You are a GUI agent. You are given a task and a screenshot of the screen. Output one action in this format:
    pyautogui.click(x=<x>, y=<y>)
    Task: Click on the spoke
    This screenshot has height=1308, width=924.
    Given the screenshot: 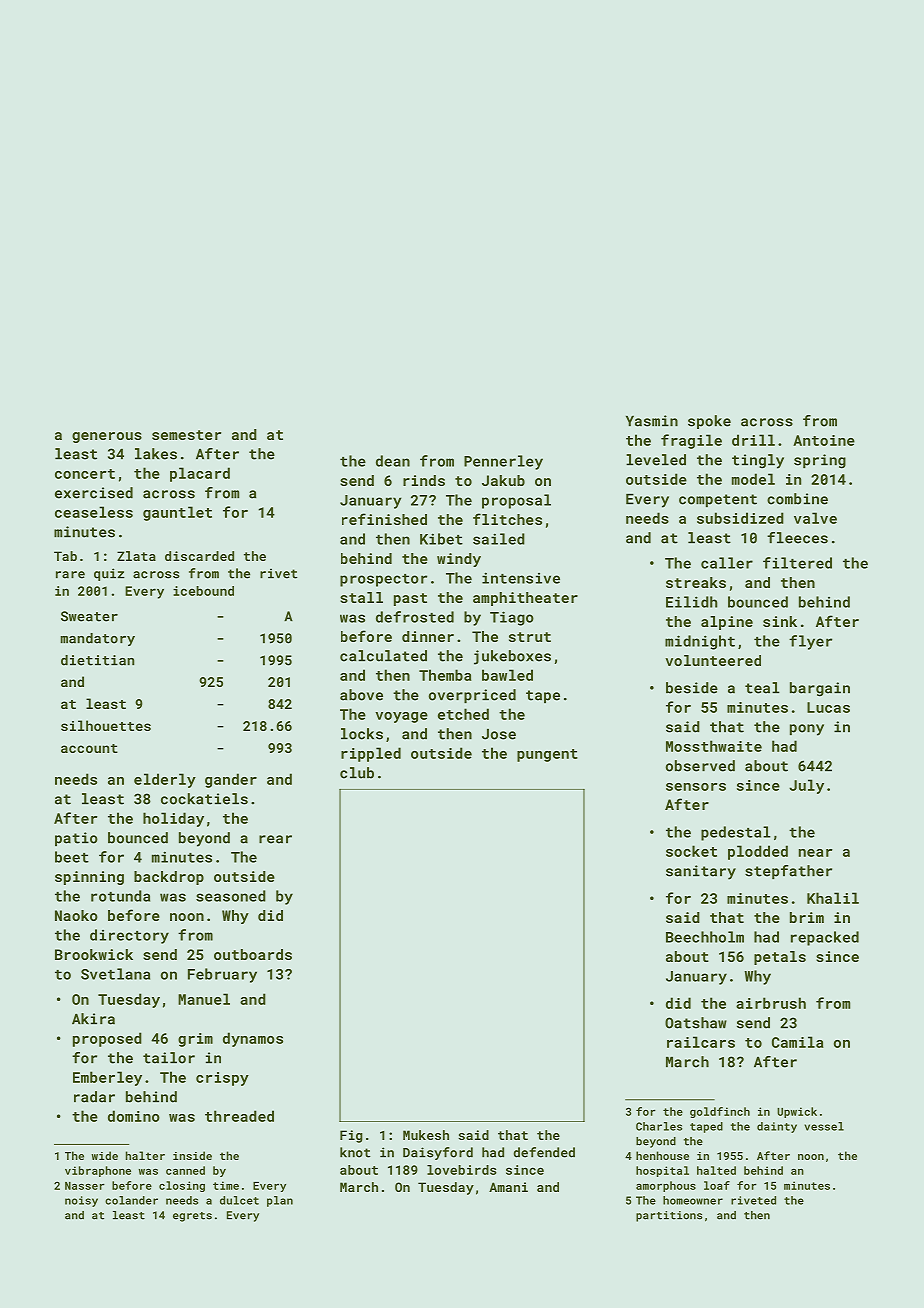 What is the action you would take?
    pyautogui.click(x=709, y=422)
